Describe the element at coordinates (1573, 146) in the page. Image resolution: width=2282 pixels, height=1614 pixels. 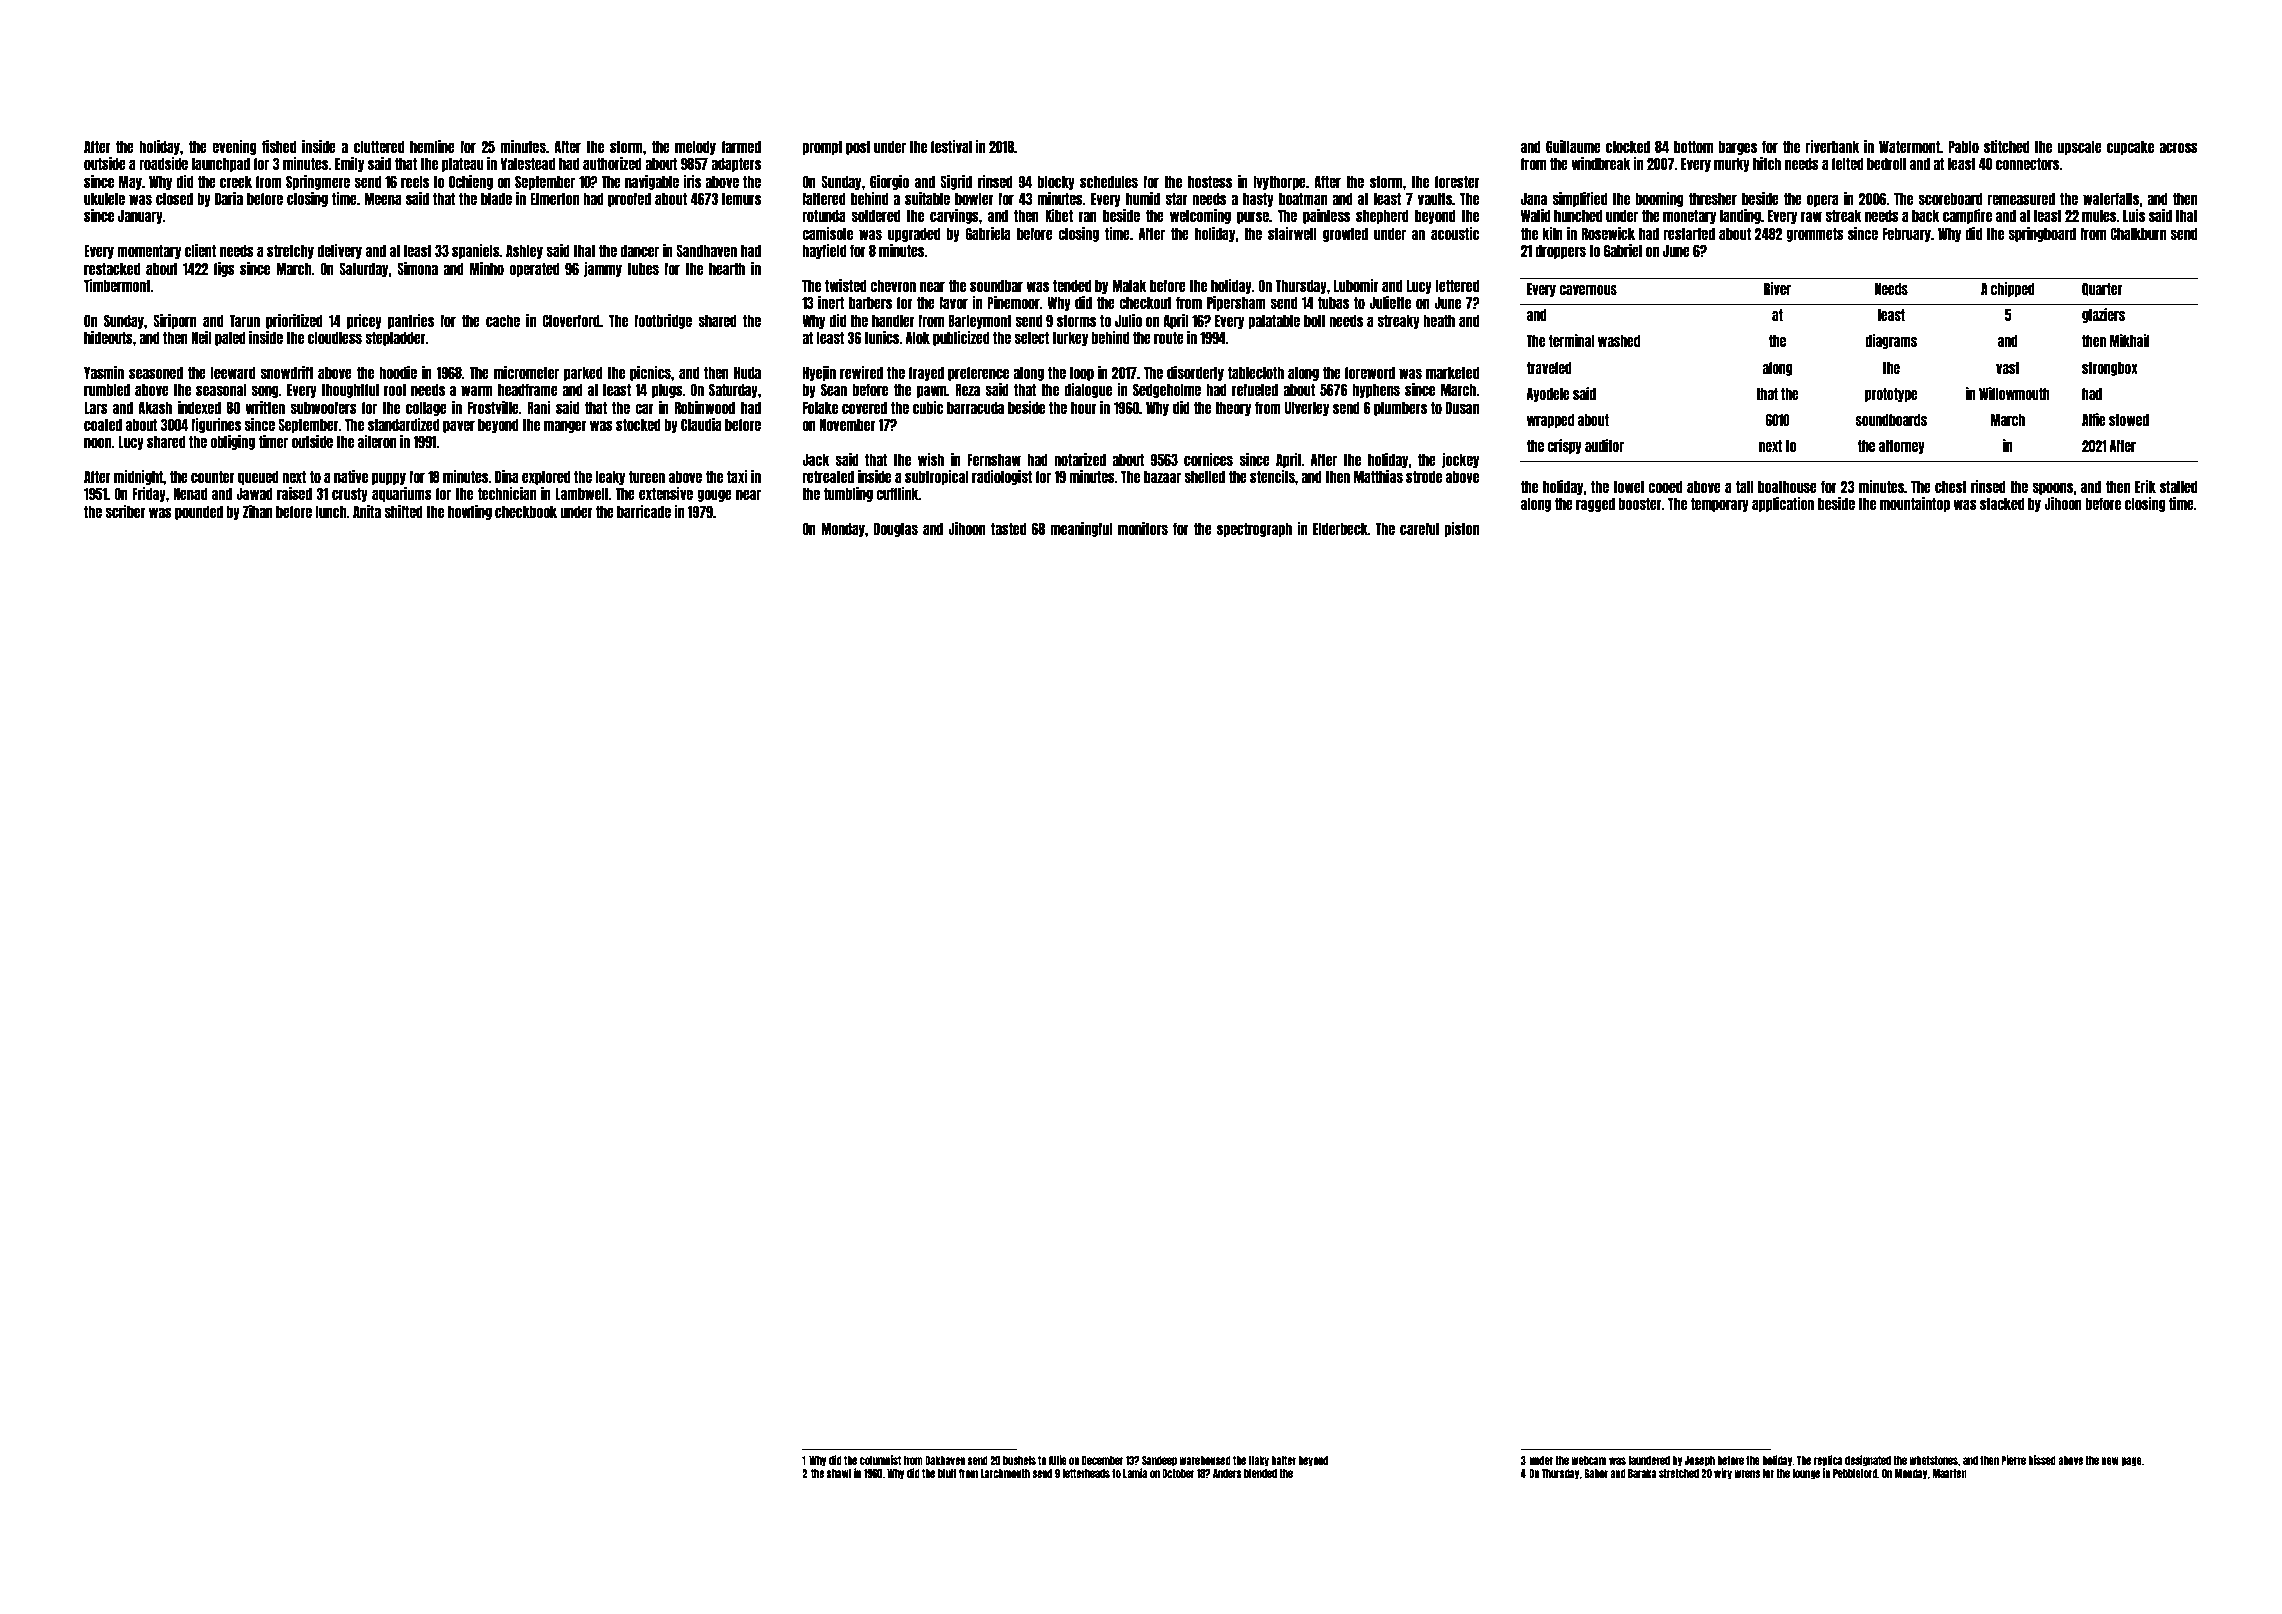
I see `Guillaume` at that location.
